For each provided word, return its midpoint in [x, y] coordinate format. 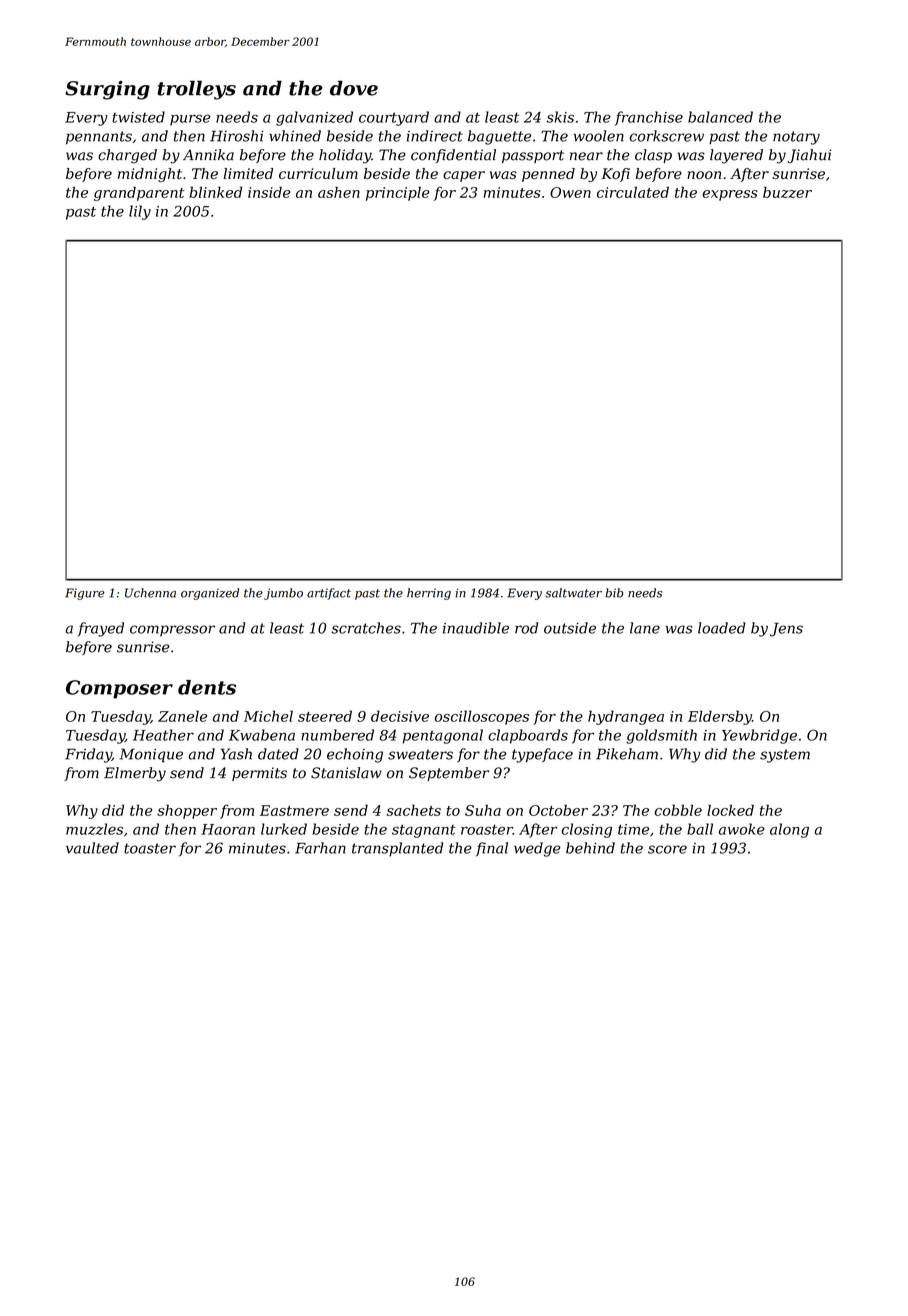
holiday [345, 156]
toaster [150, 848]
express [730, 195]
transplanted [397, 849]
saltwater [573, 593]
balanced [720, 117]
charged [127, 156]
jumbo [283, 594]
